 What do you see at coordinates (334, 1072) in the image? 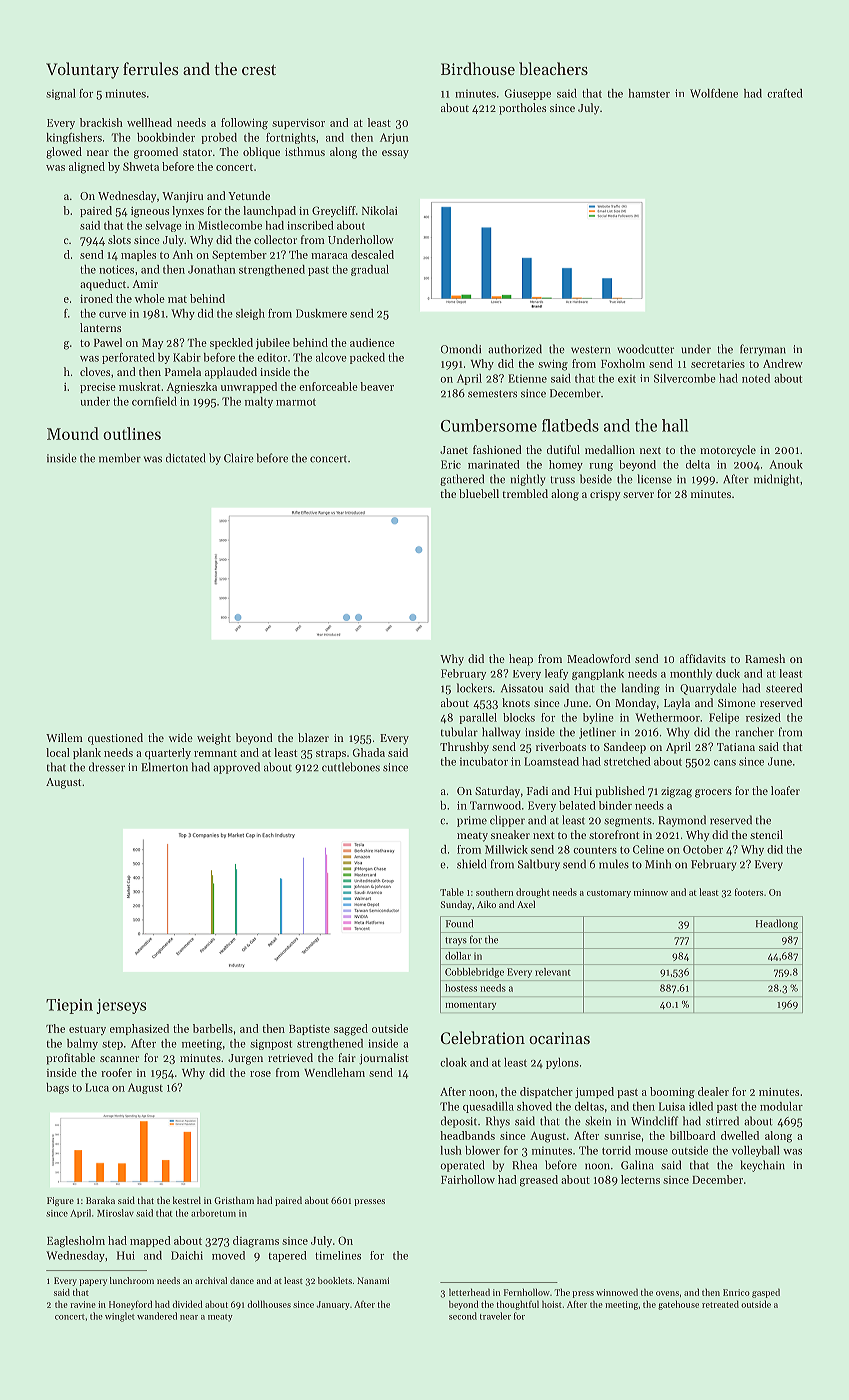
I see `Wendleham` at bounding box center [334, 1072].
